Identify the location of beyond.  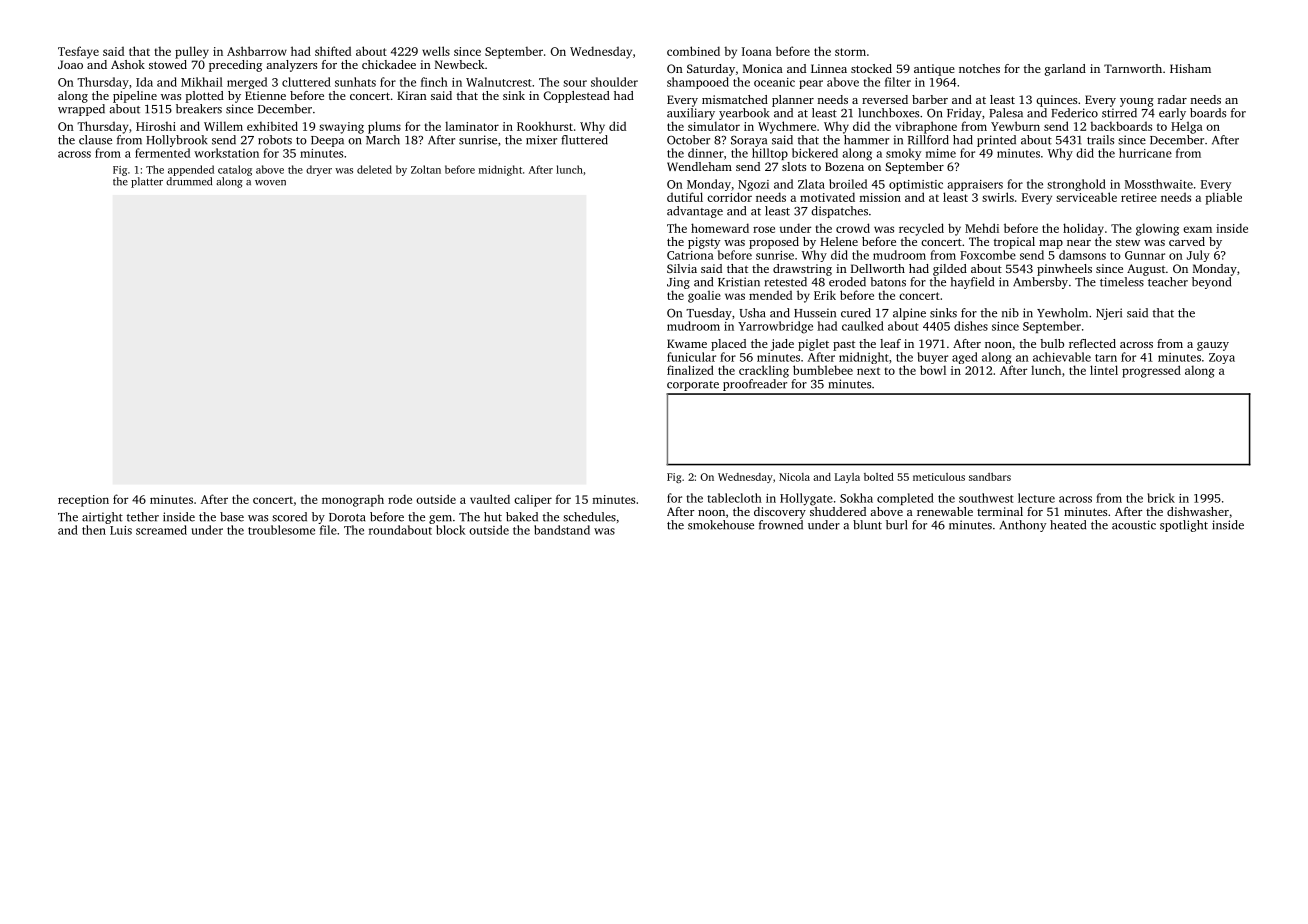
(1211, 283).
